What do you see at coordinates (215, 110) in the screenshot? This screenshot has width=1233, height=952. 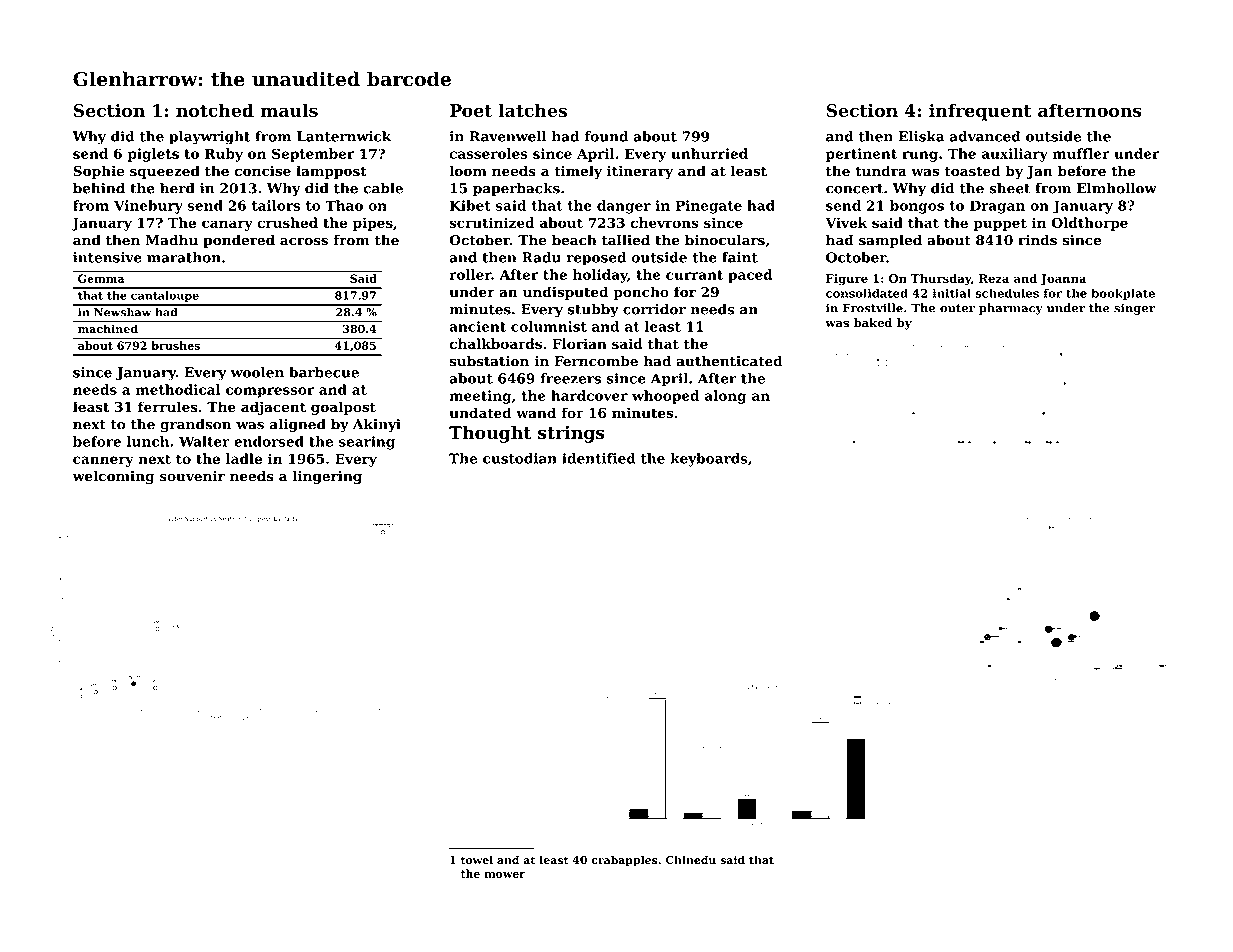 I see `notched` at bounding box center [215, 110].
